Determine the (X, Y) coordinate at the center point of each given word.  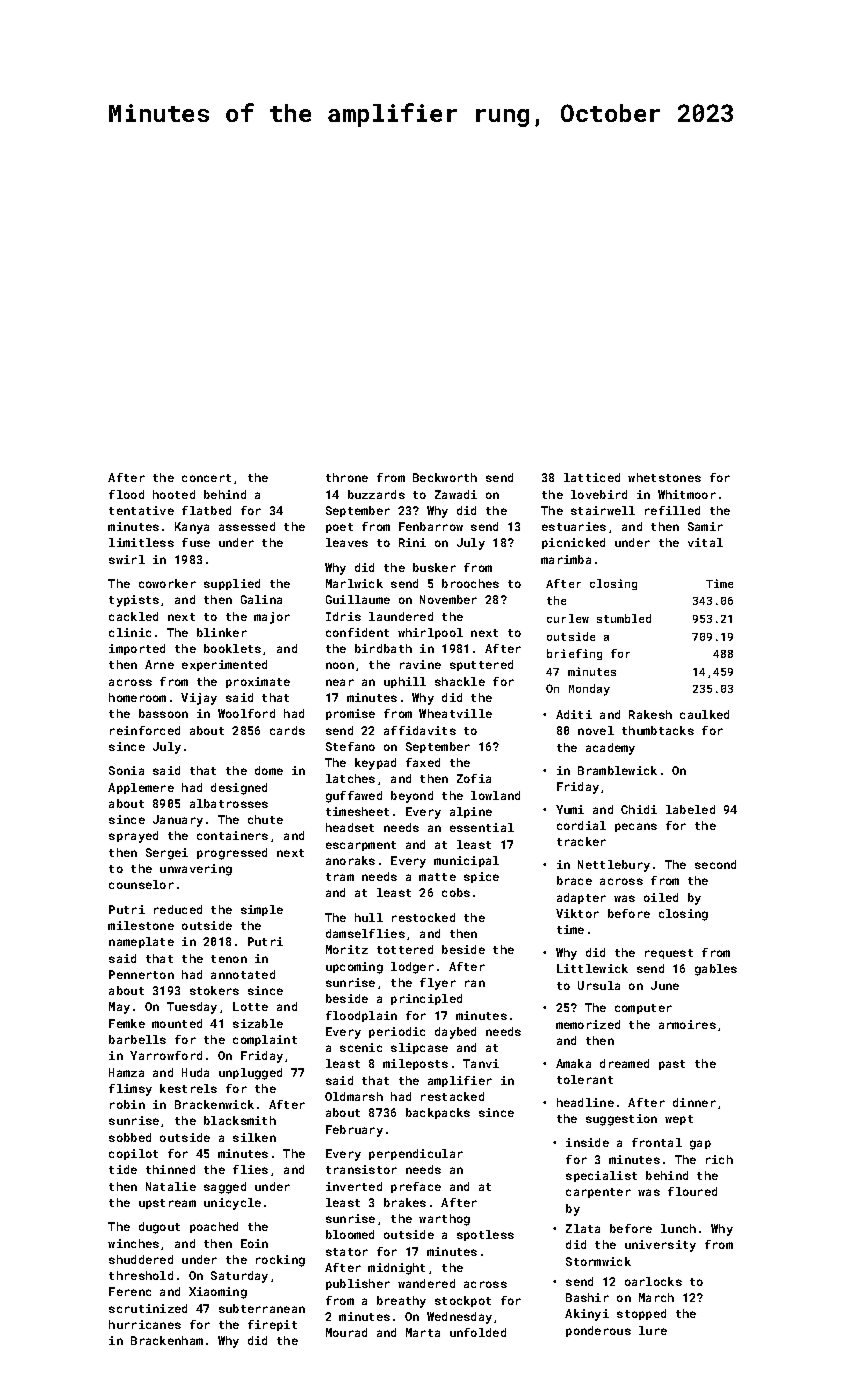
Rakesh (650, 714)
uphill (405, 682)
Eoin (254, 1243)
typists (134, 601)
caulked (704, 714)
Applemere (141, 788)
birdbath (383, 648)
